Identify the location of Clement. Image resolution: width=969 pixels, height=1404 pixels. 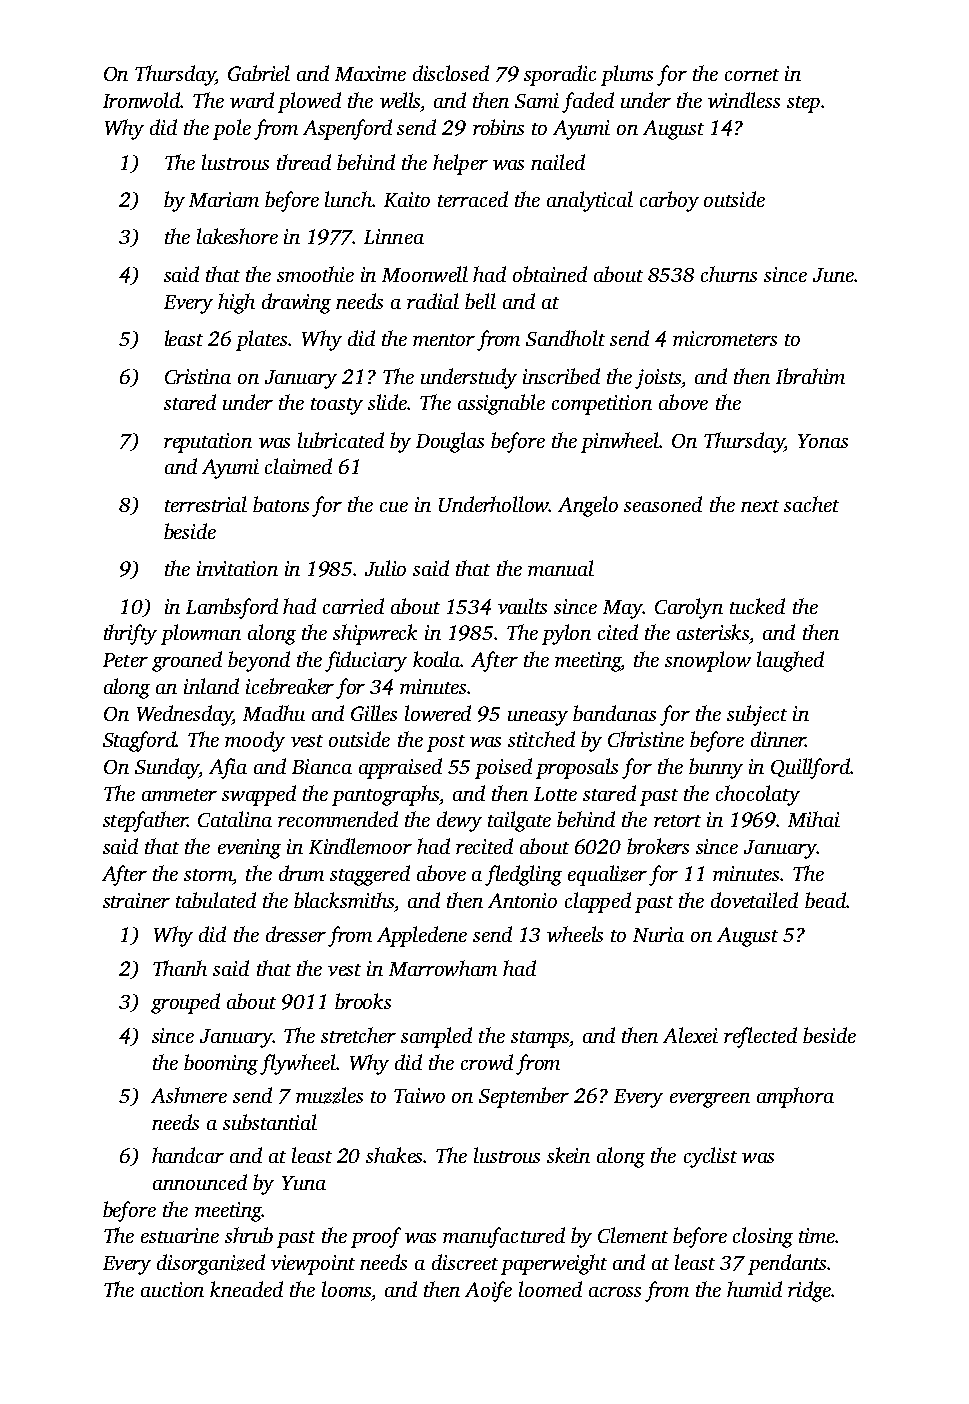
(633, 1235).
